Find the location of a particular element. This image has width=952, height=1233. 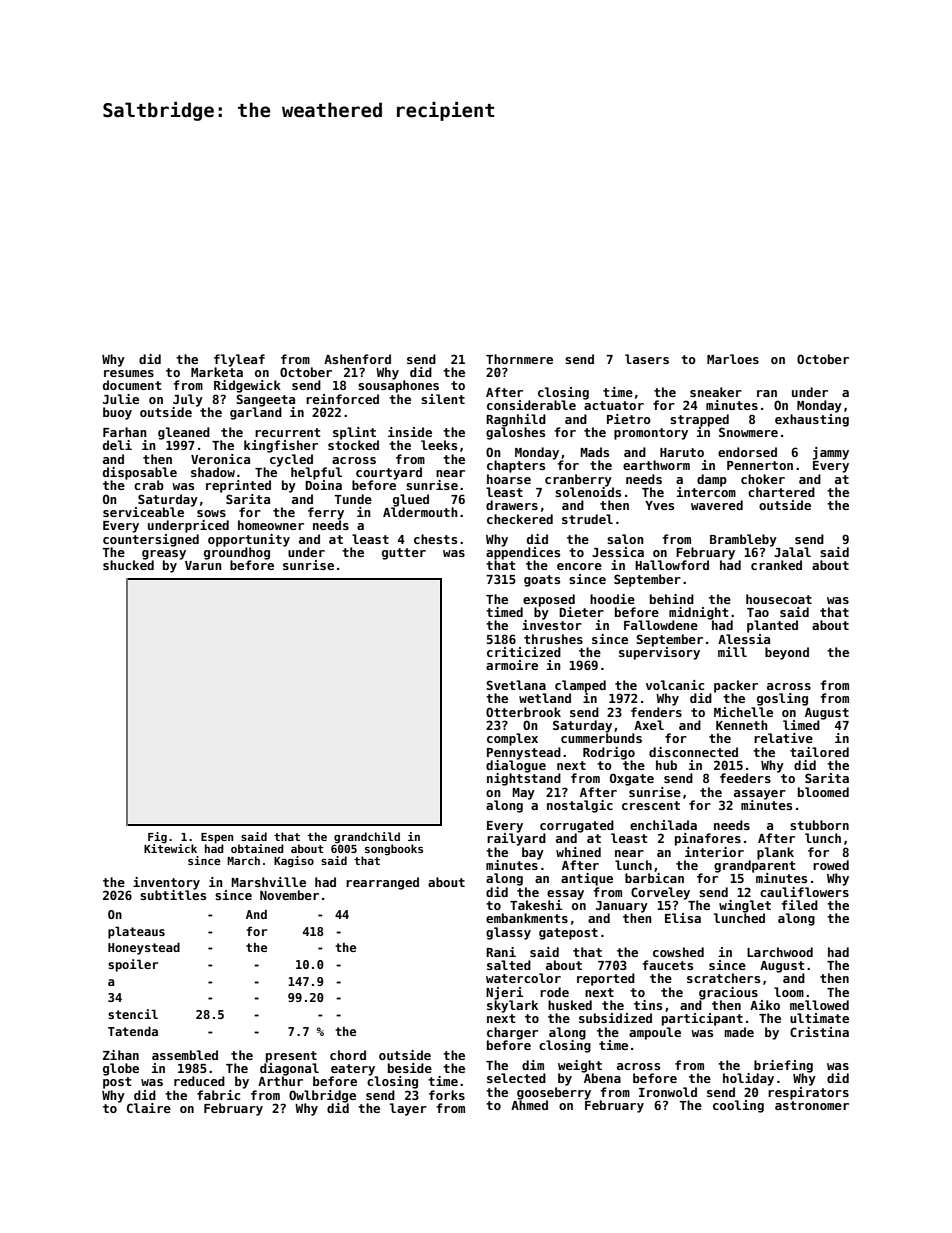

Thornmere is located at coordinates (519, 359).
